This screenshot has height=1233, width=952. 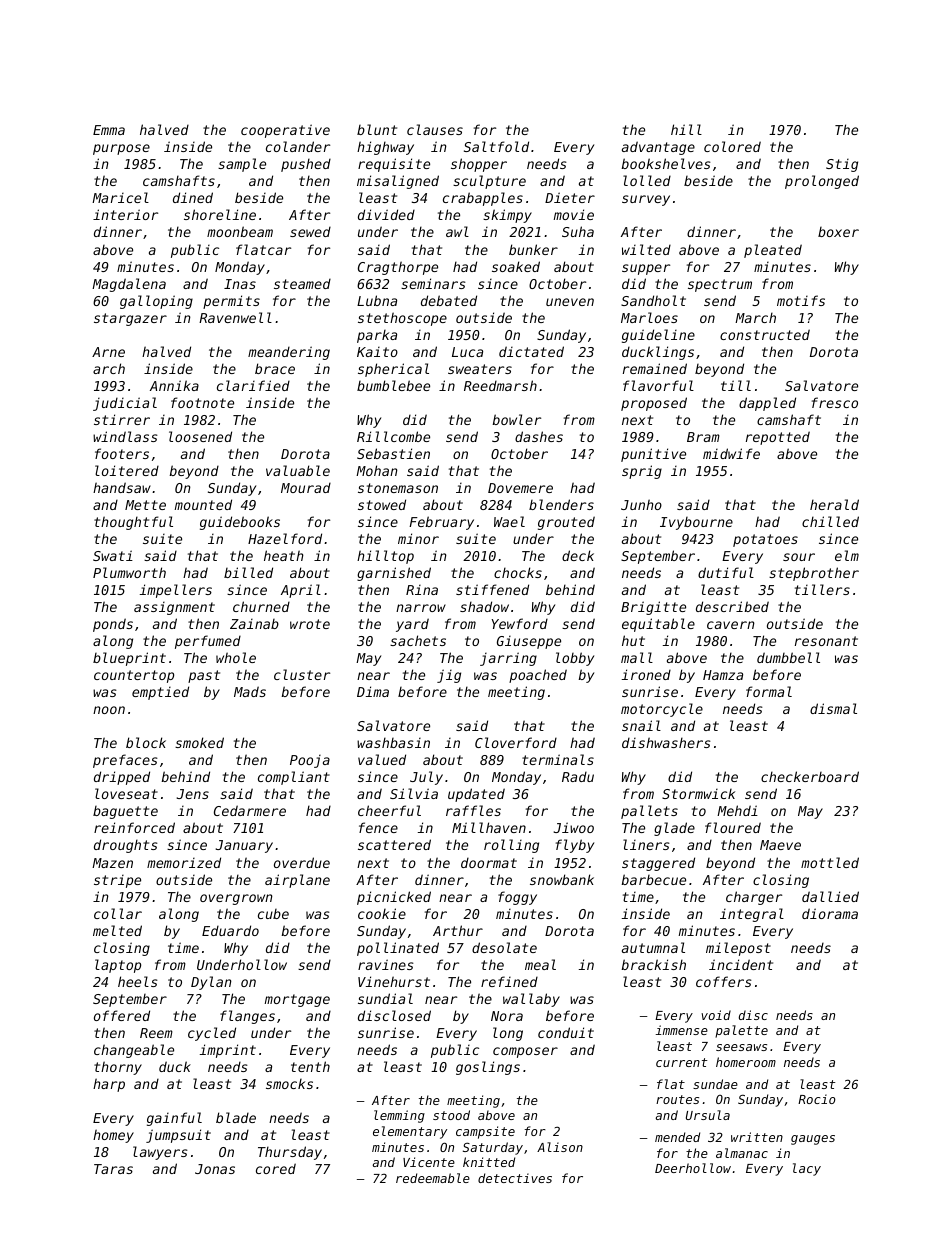 I want to click on Inas, so click(x=240, y=284).
